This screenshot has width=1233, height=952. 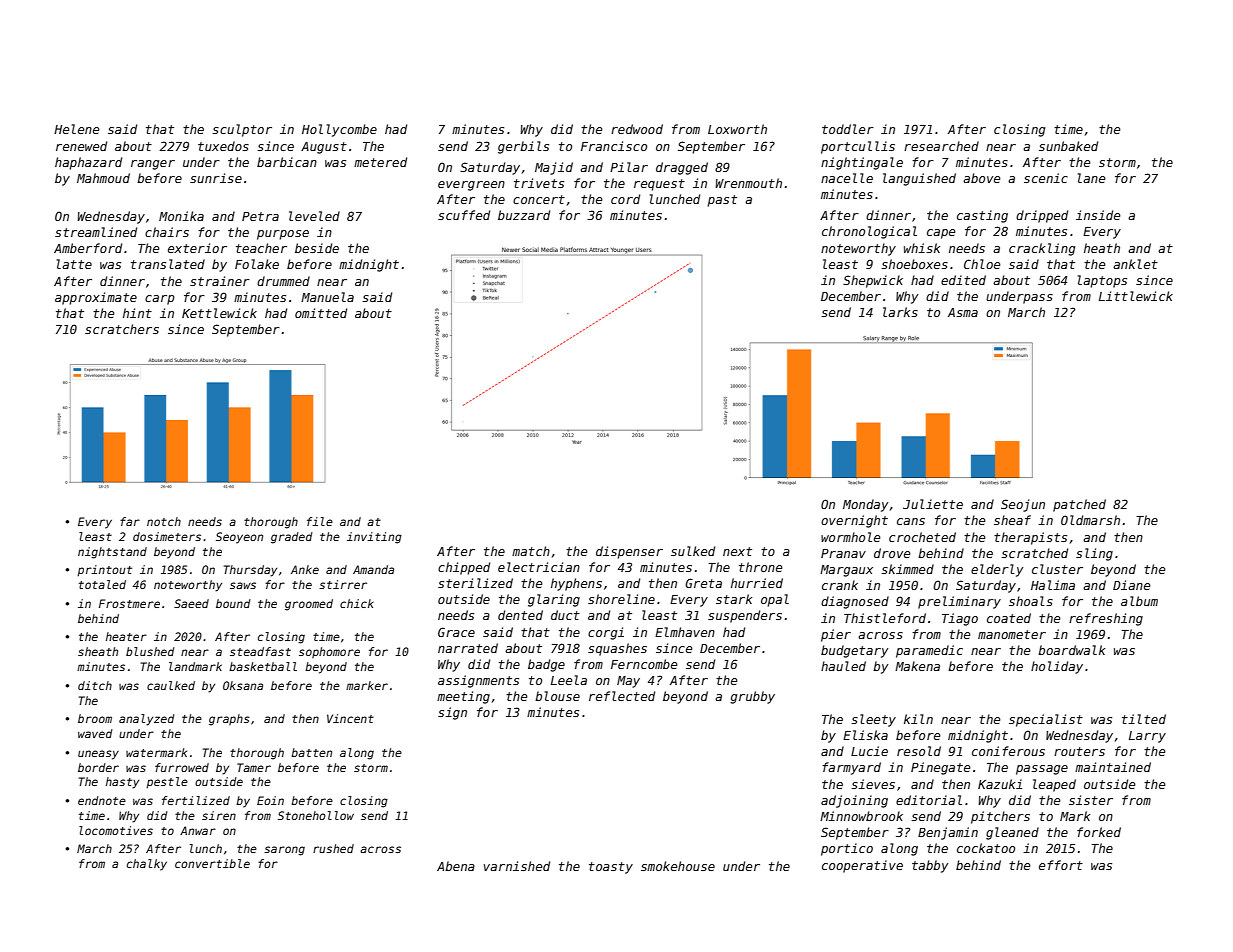 I want to click on inside, so click(x=1098, y=215).
